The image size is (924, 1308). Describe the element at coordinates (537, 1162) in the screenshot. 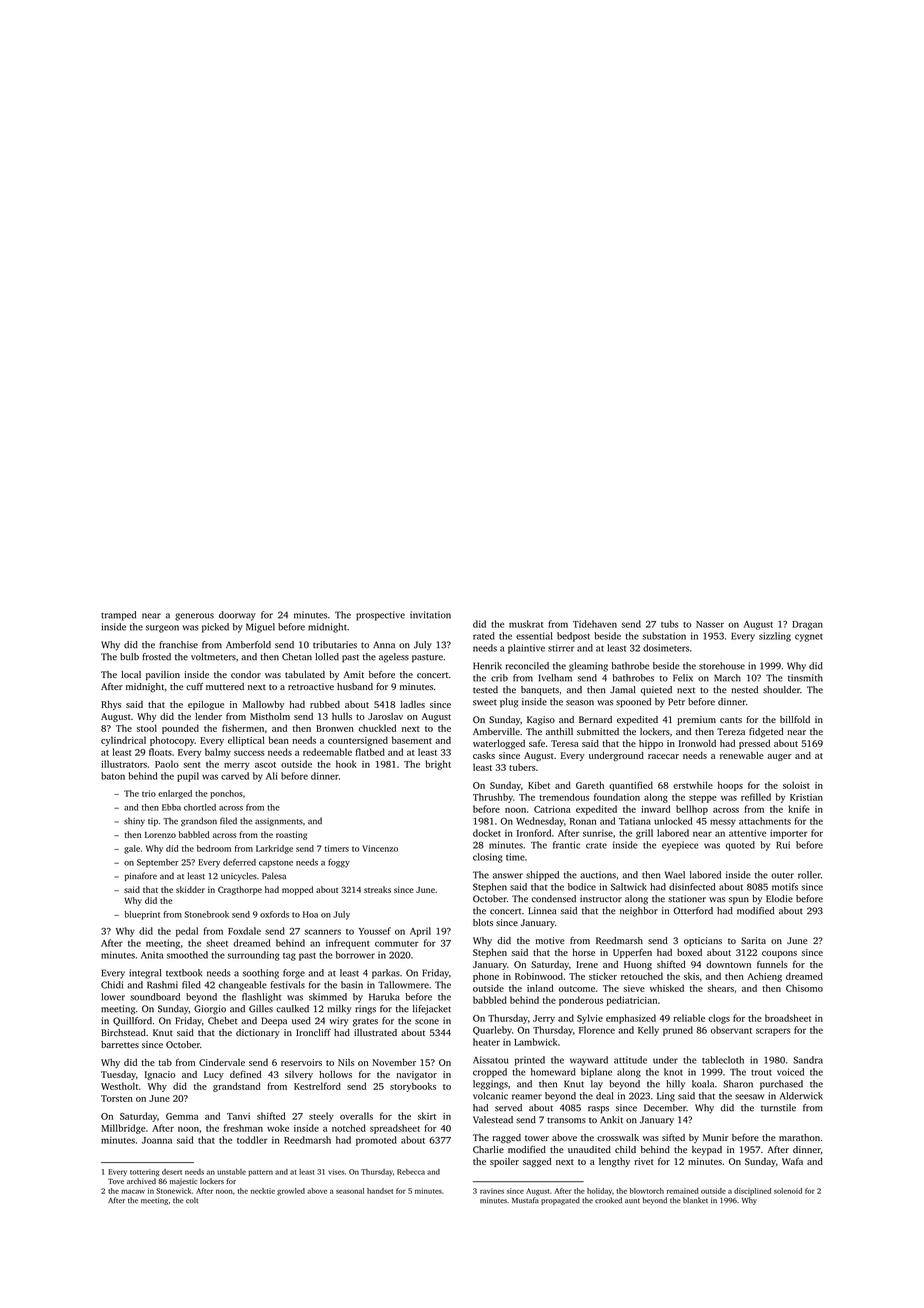

I see `sagged` at that location.
